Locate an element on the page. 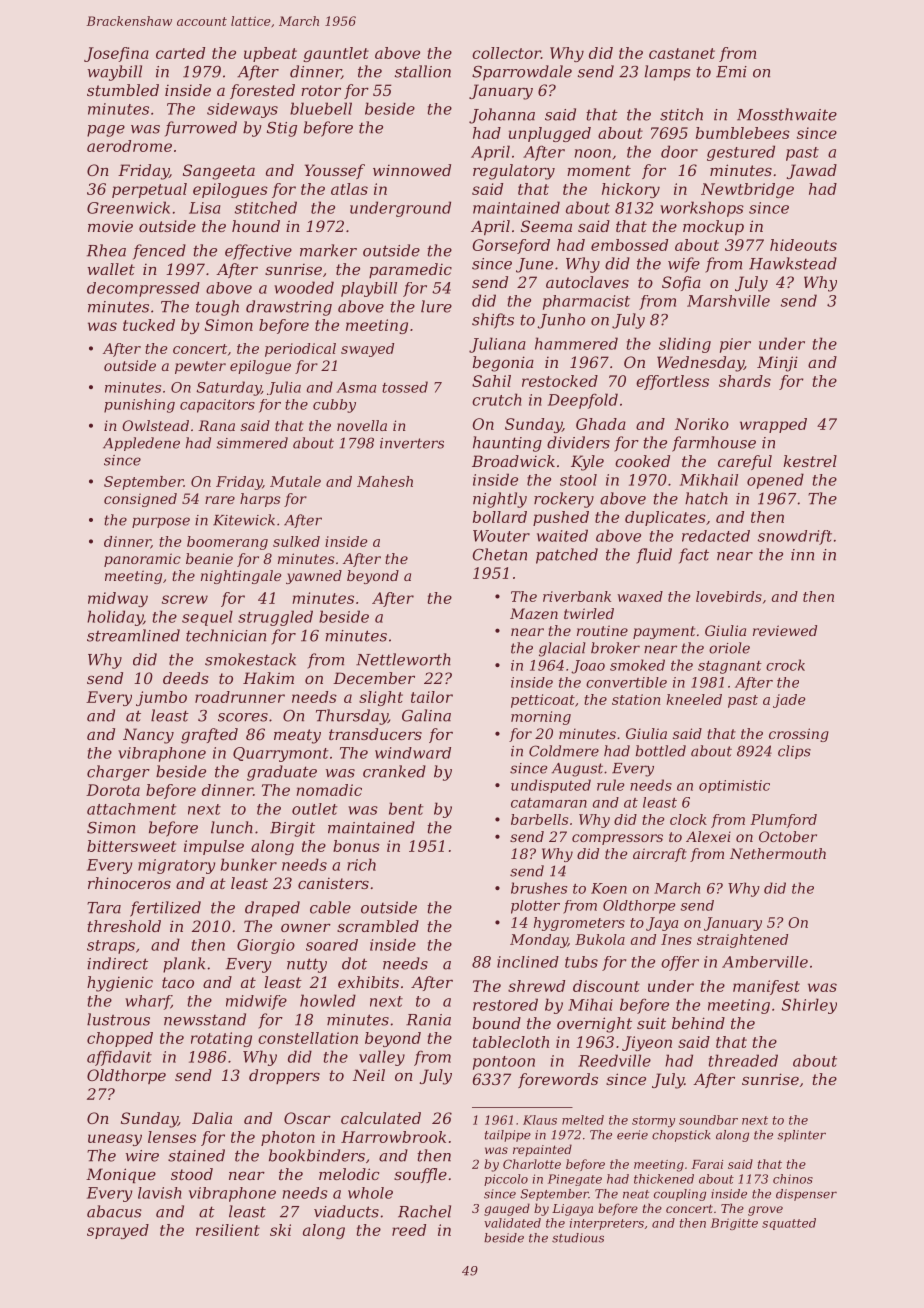 The height and width of the page is (1308, 924). petticoat is located at coordinates (543, 701).
